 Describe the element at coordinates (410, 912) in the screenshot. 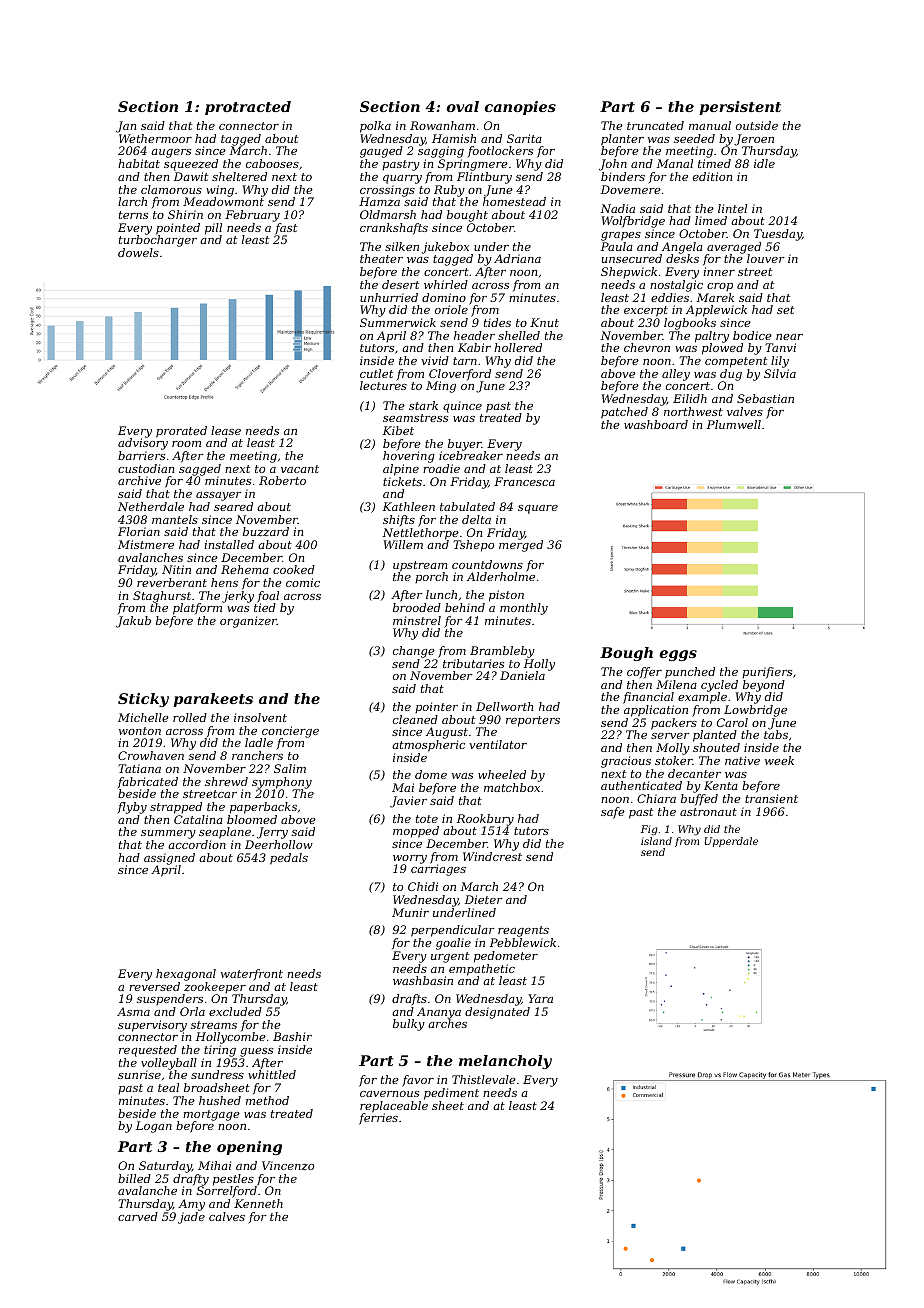

I see `Munir` at that location.
